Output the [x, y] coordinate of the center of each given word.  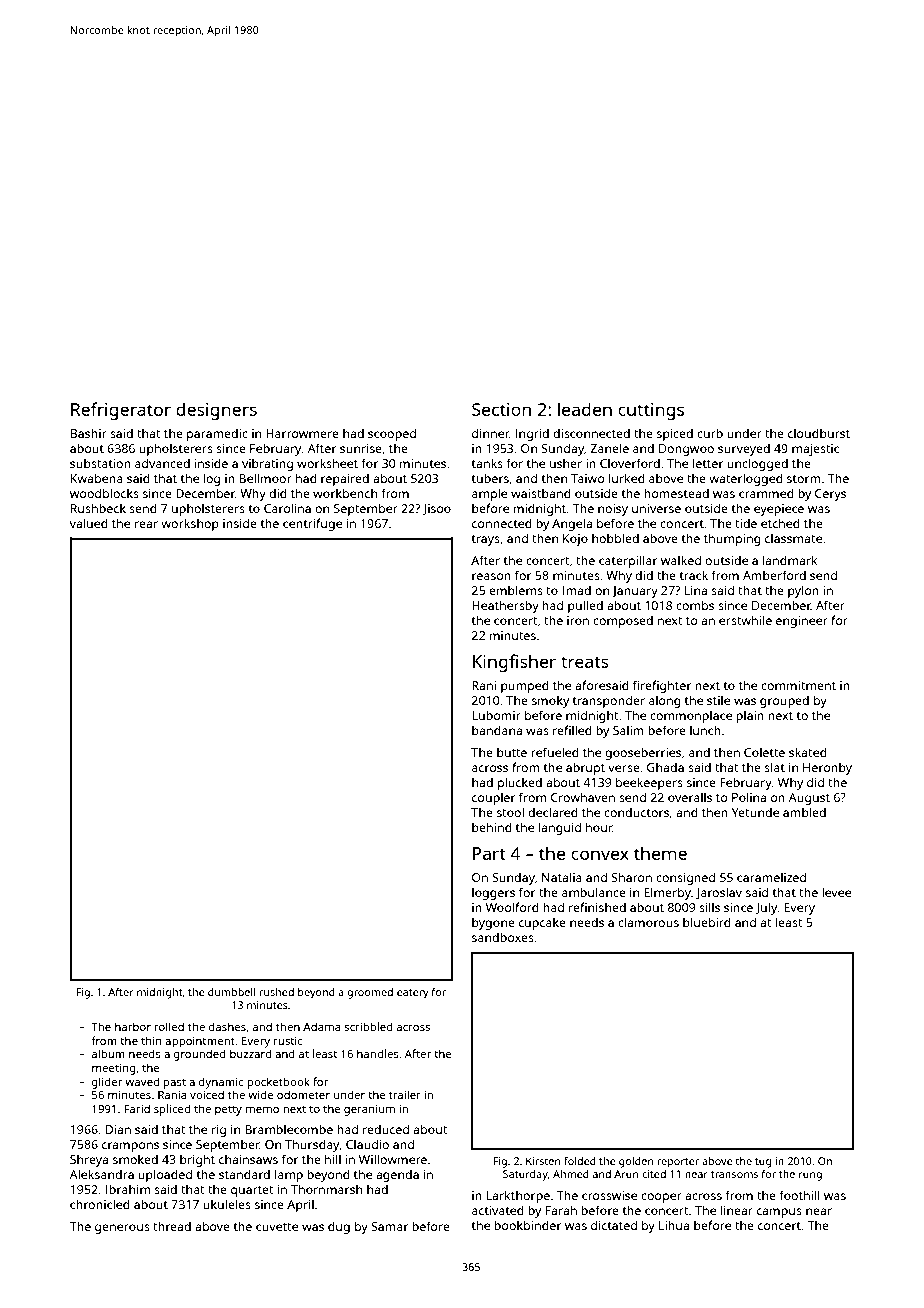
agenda [397, 1176]
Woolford [512, 907]
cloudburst [819, 433]
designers [216, 411]
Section [501, 409]
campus [779, 1213]
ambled [804, 812]
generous [122, 1229]
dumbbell [232, 992]
